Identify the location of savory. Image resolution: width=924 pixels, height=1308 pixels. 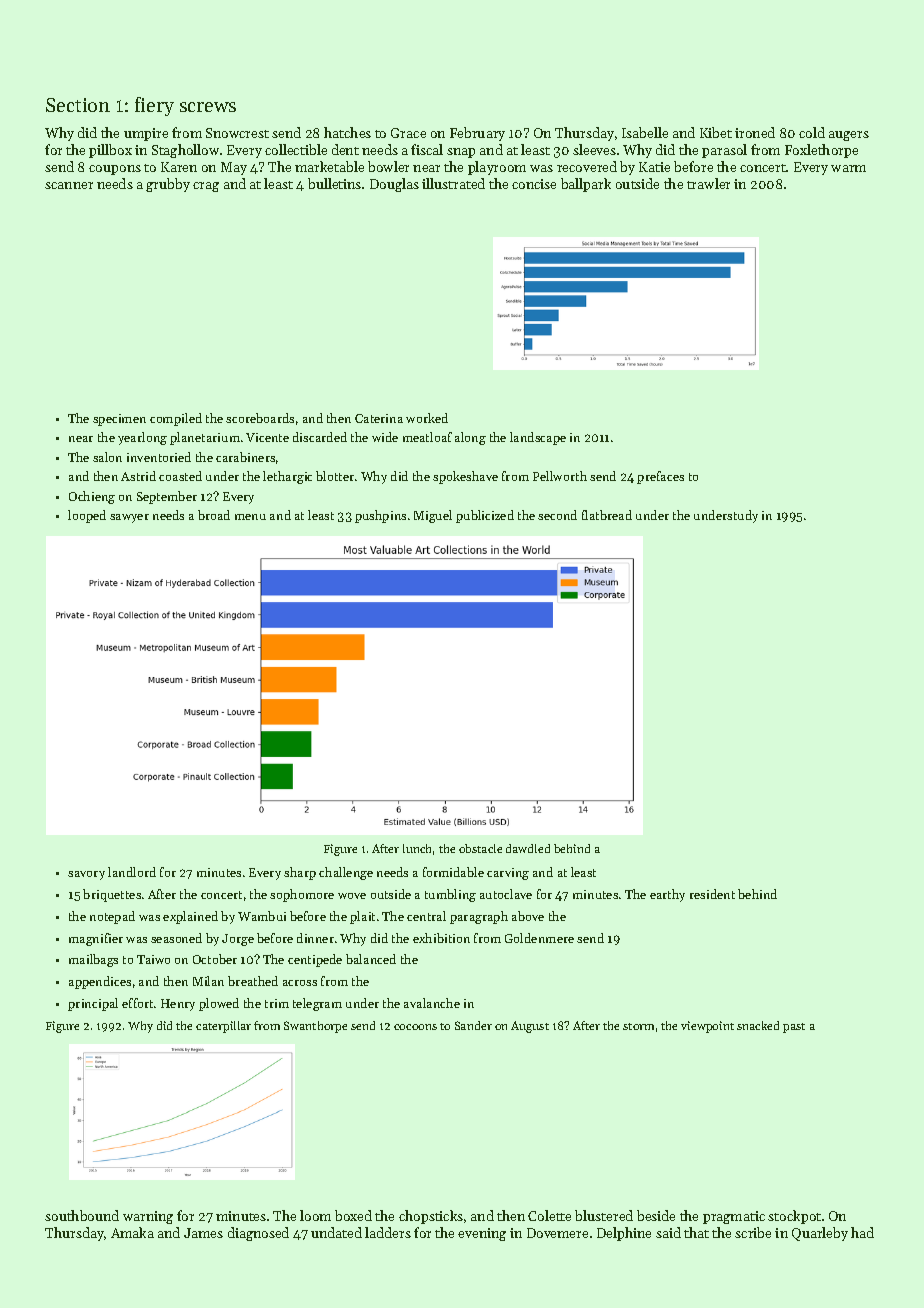
(86, 875).
